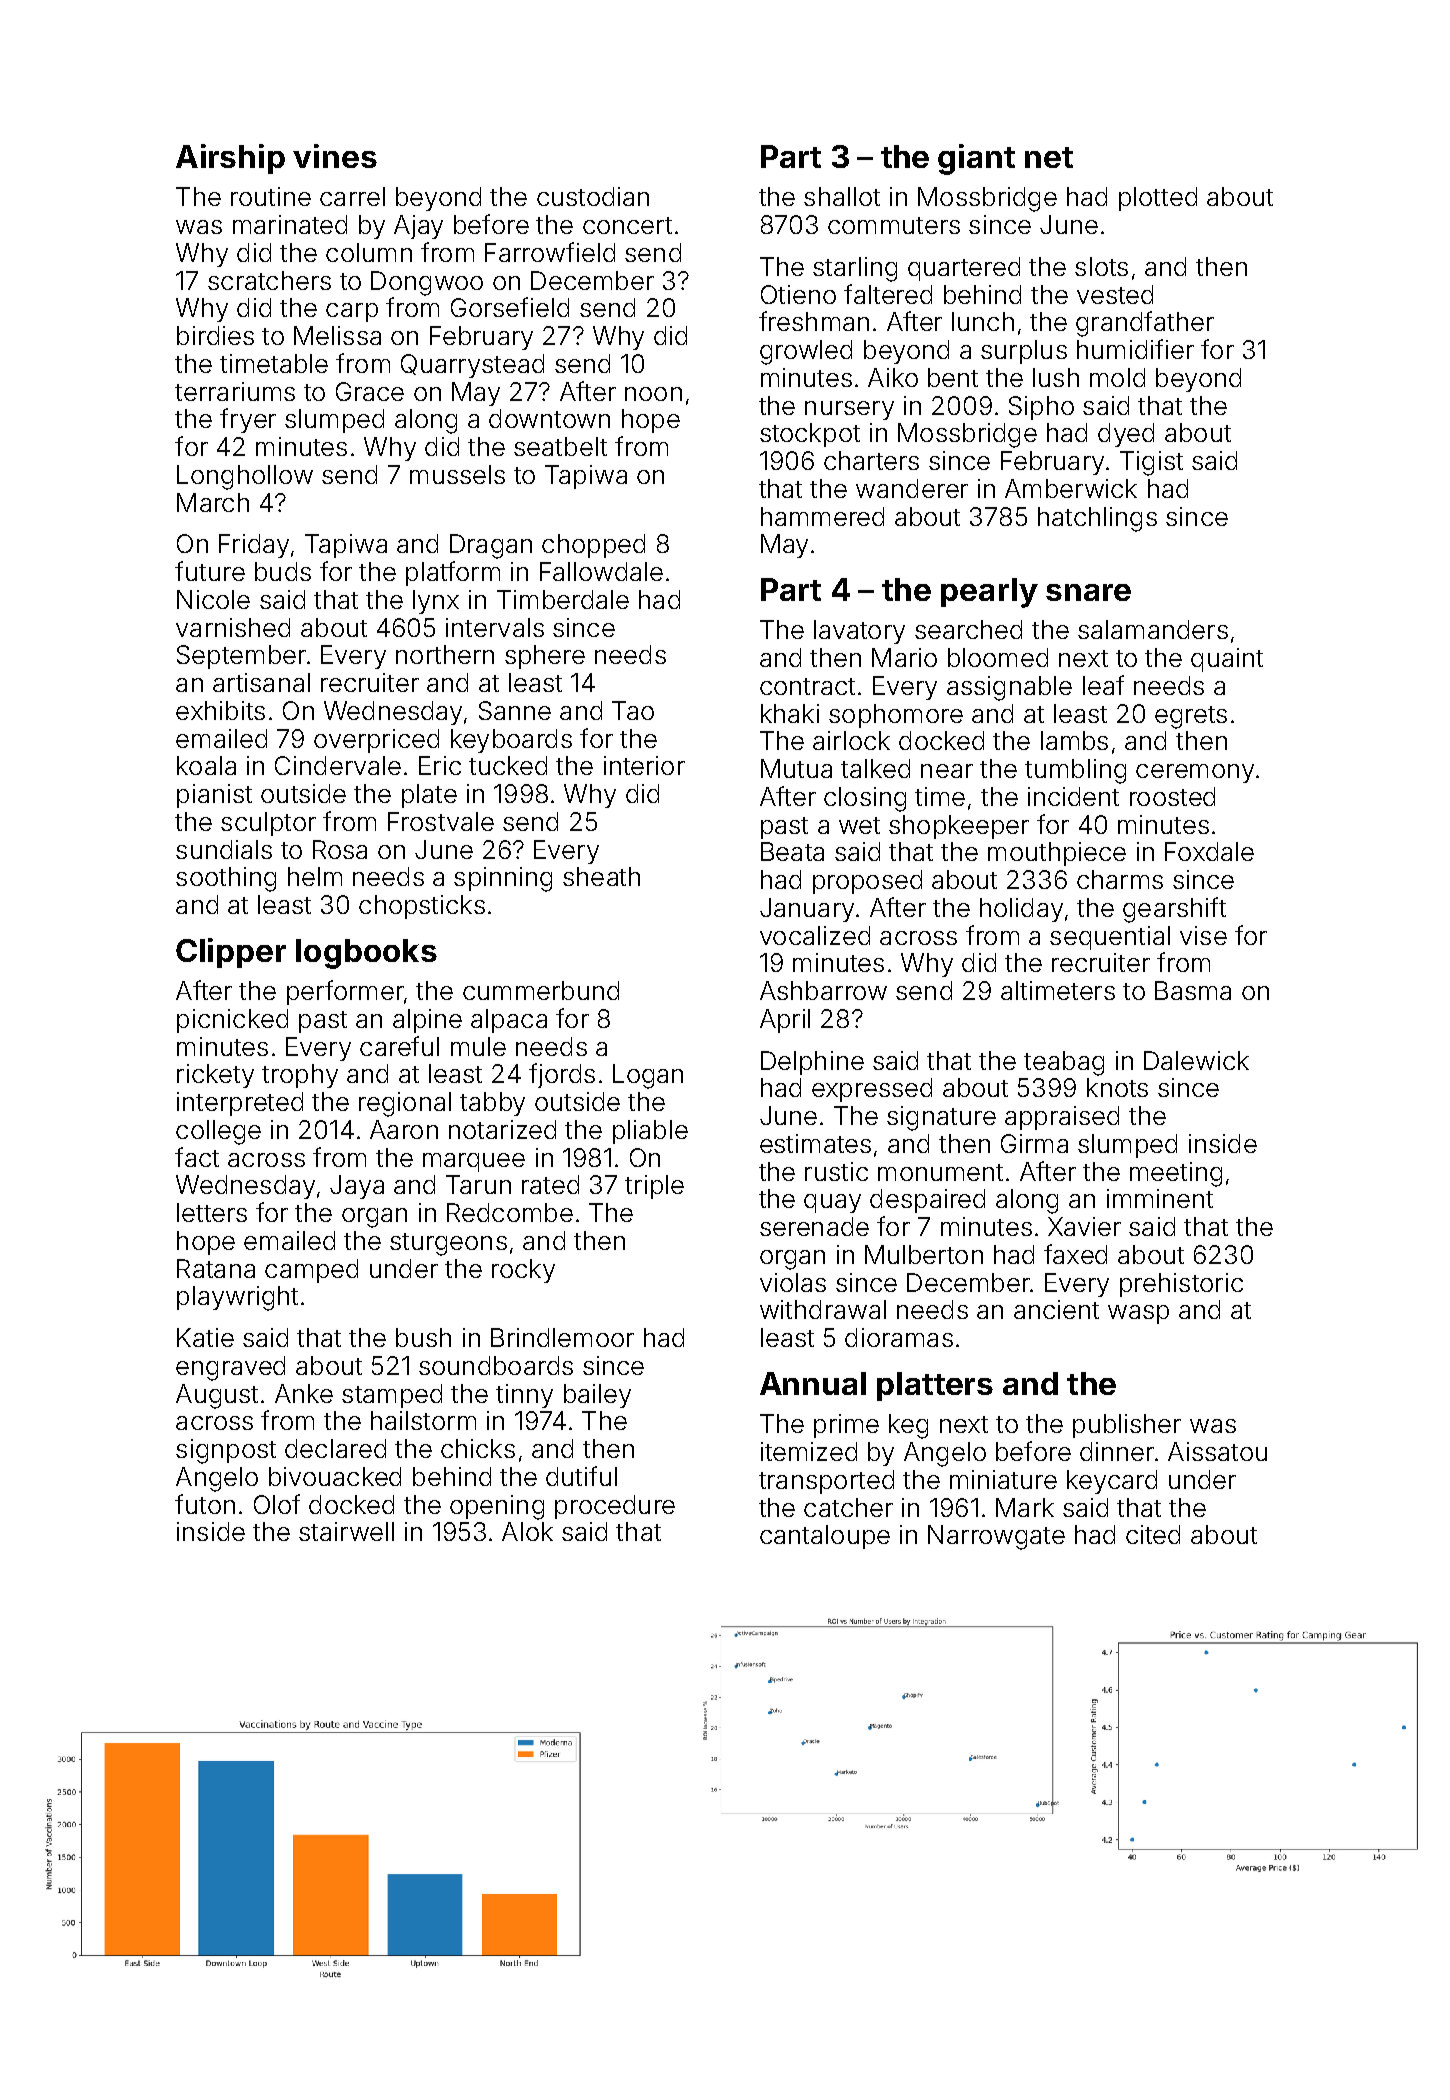 The image size is (1450, 2100). I want to click on trophy, so click(300, 1076).
